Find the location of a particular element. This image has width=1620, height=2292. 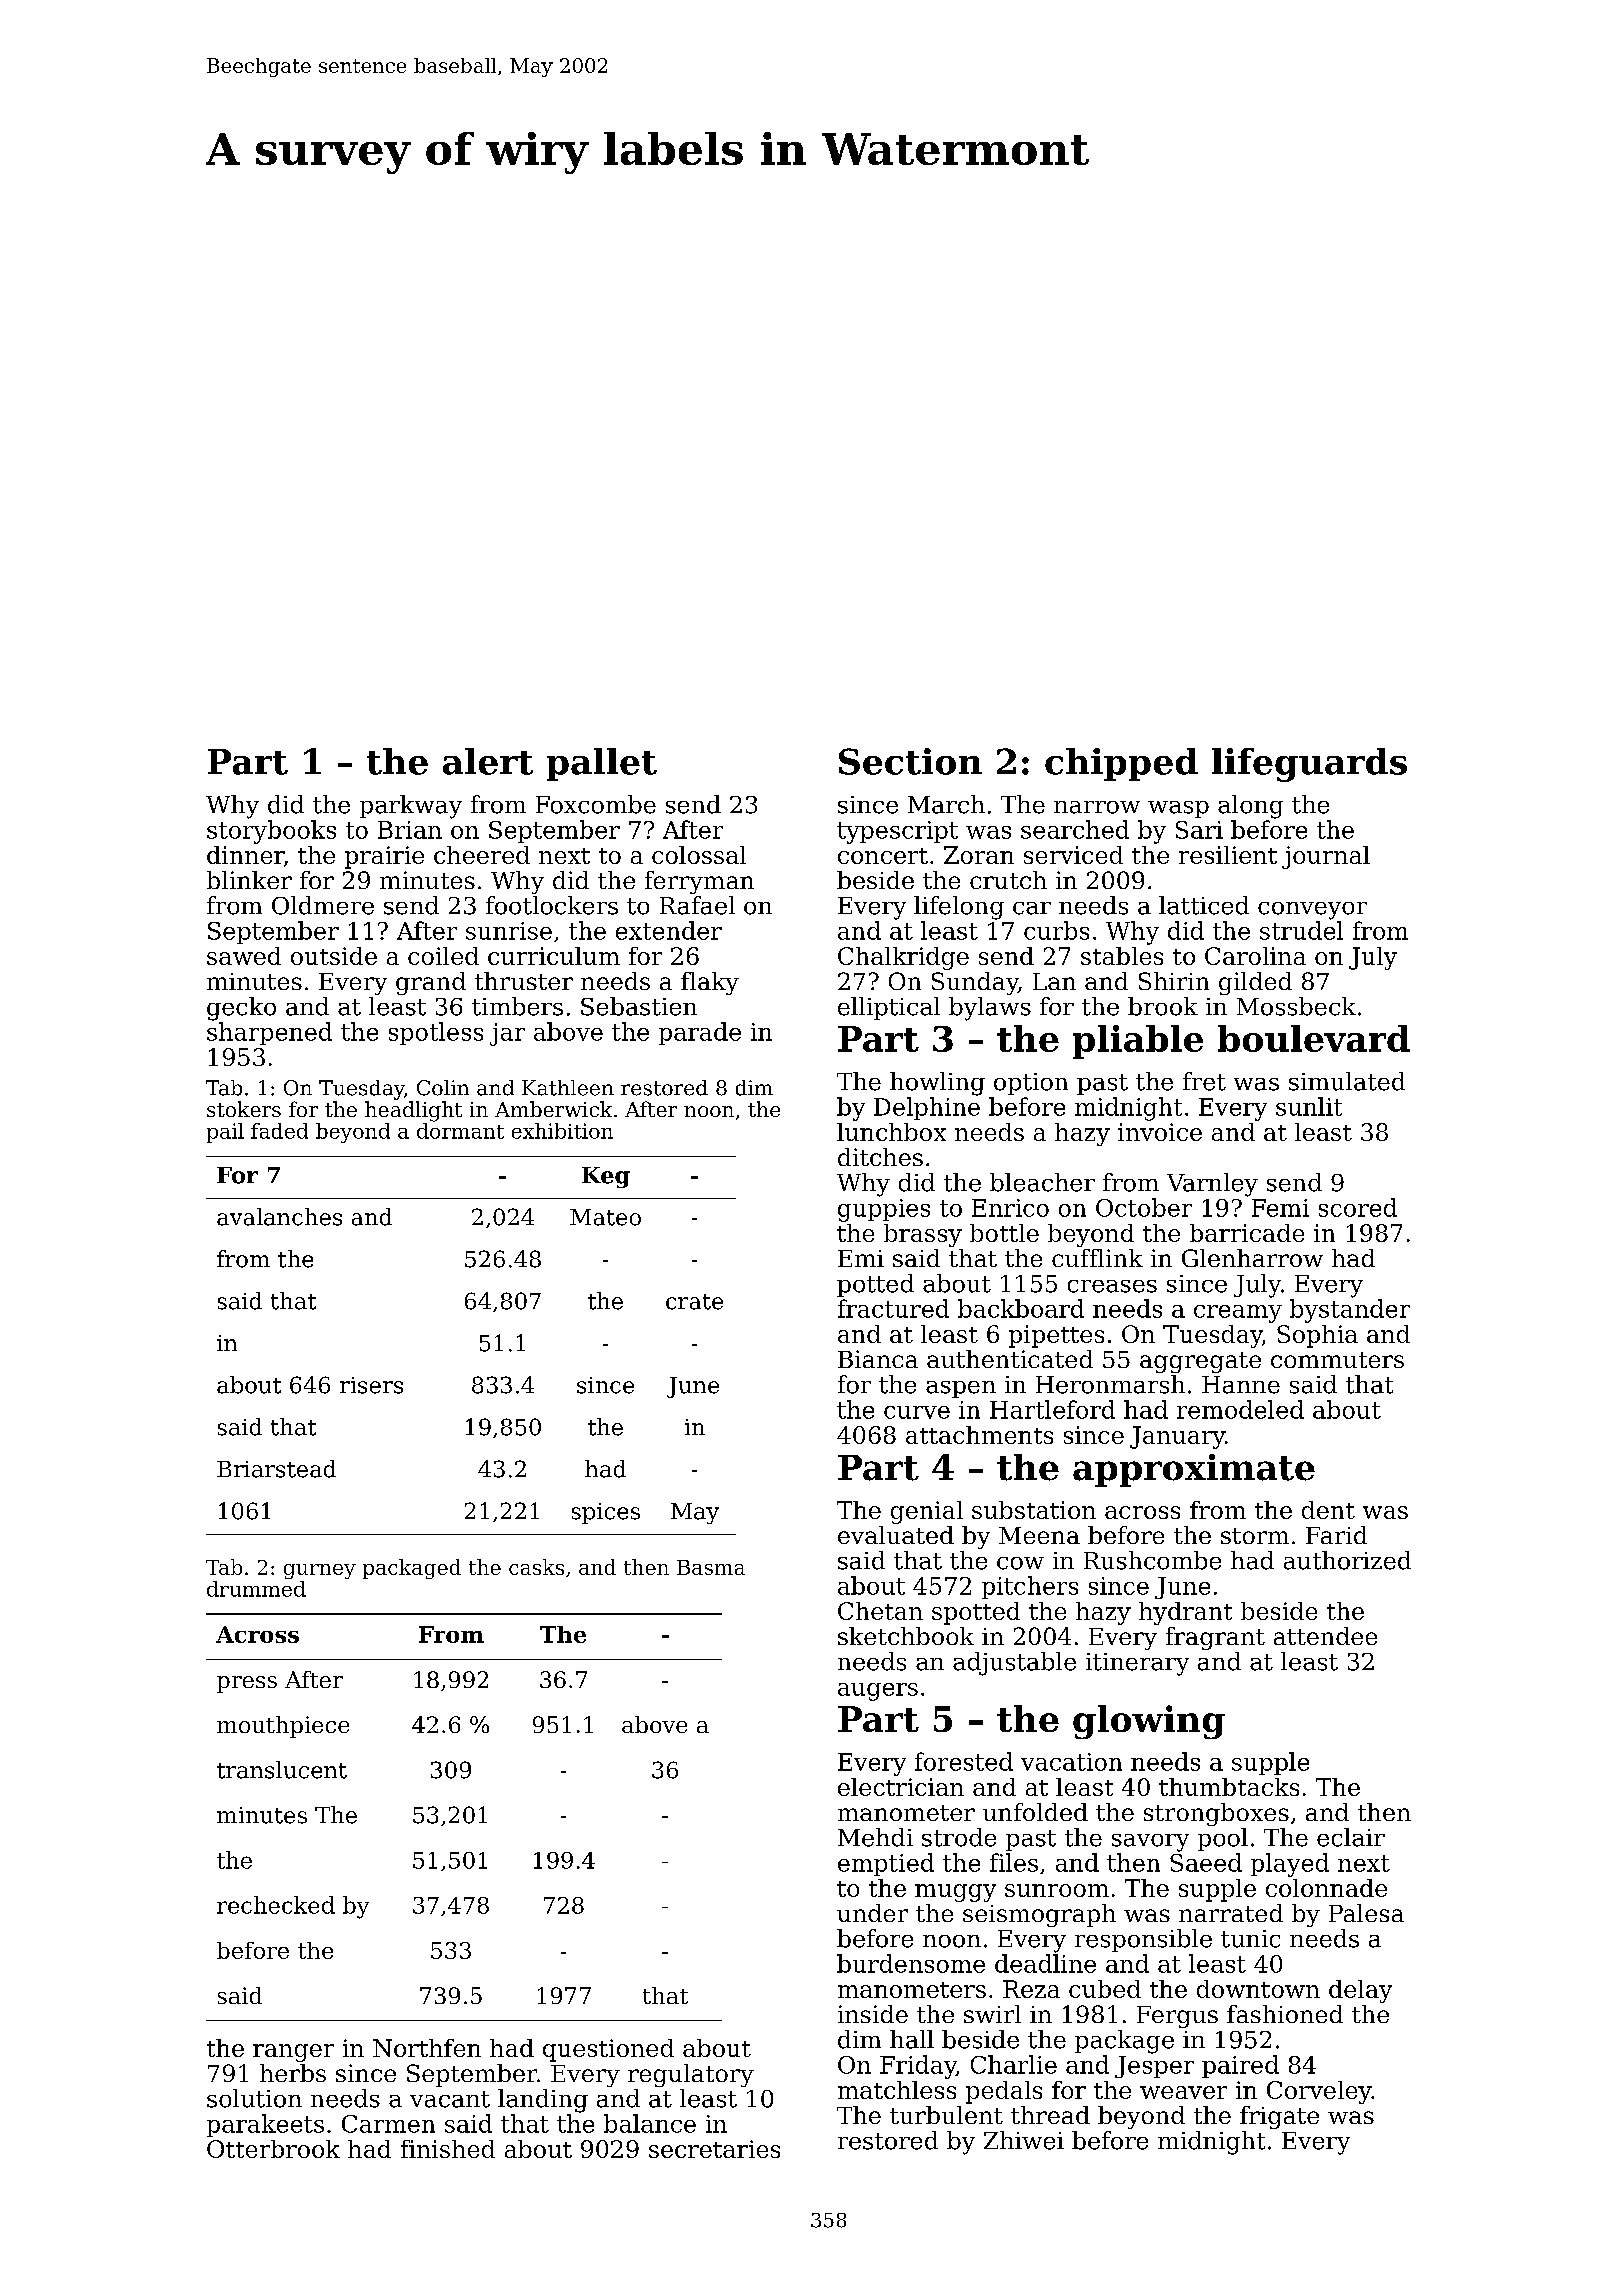

storybooks is located at coordinates (271, 832).
